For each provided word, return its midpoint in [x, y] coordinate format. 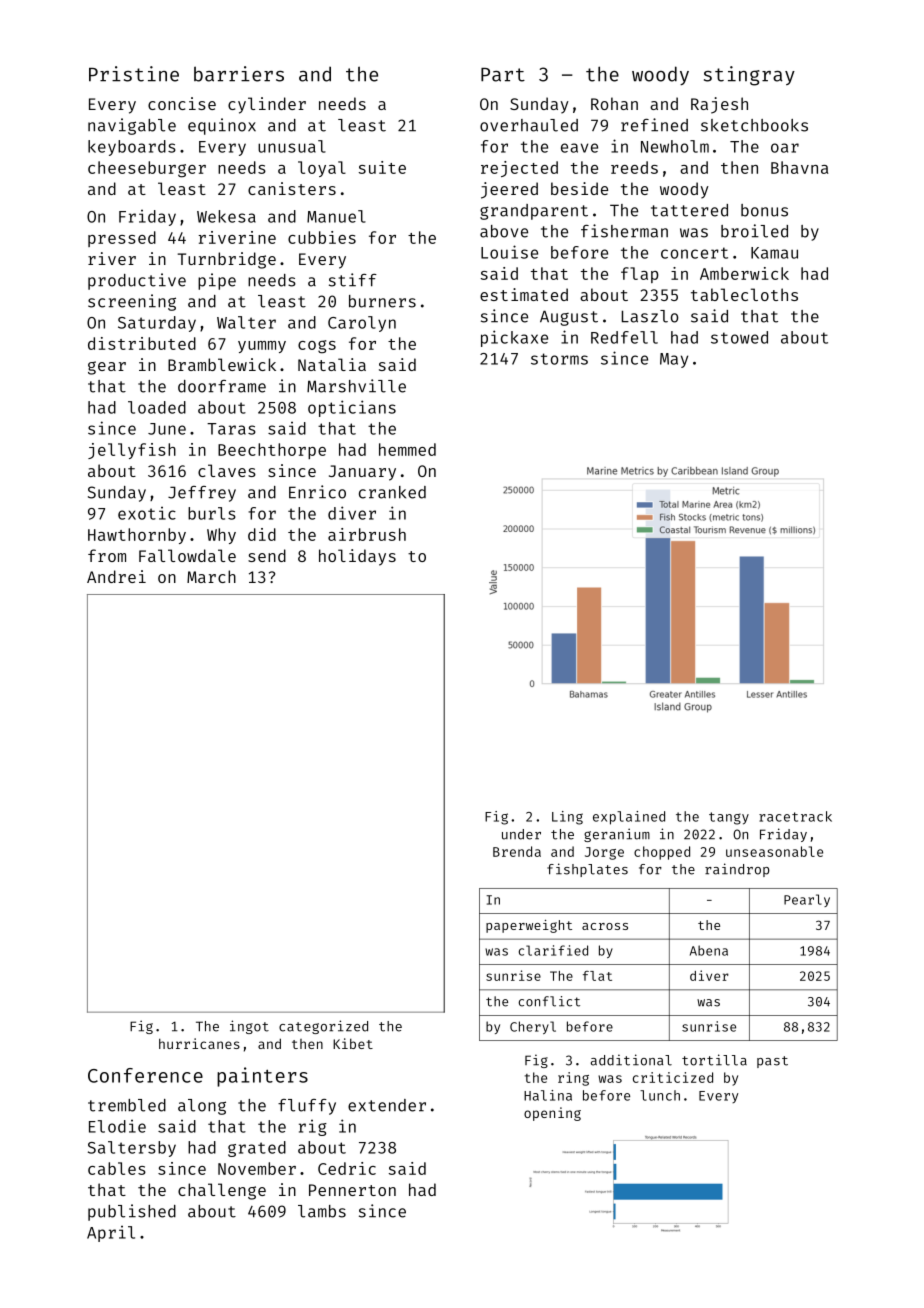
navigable [132, 126]
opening [552, 1114]
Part [503, 75]
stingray [749, 76]
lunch [660, 1095]
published [132, 1212]
